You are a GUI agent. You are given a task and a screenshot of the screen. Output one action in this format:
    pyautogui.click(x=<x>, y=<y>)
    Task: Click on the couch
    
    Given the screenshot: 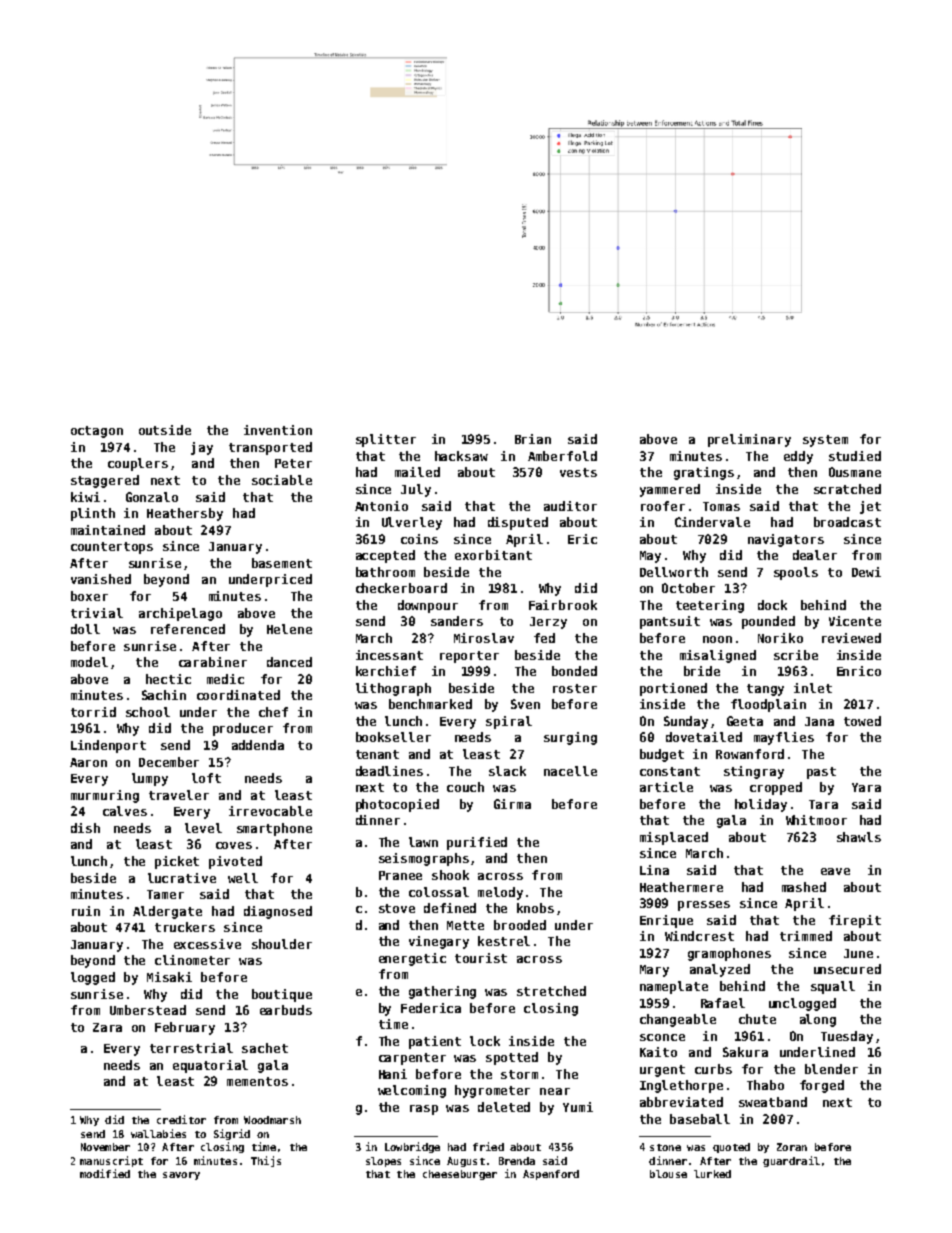 What is the action you would take?
    pyautogui.click(x=465, y=787)
